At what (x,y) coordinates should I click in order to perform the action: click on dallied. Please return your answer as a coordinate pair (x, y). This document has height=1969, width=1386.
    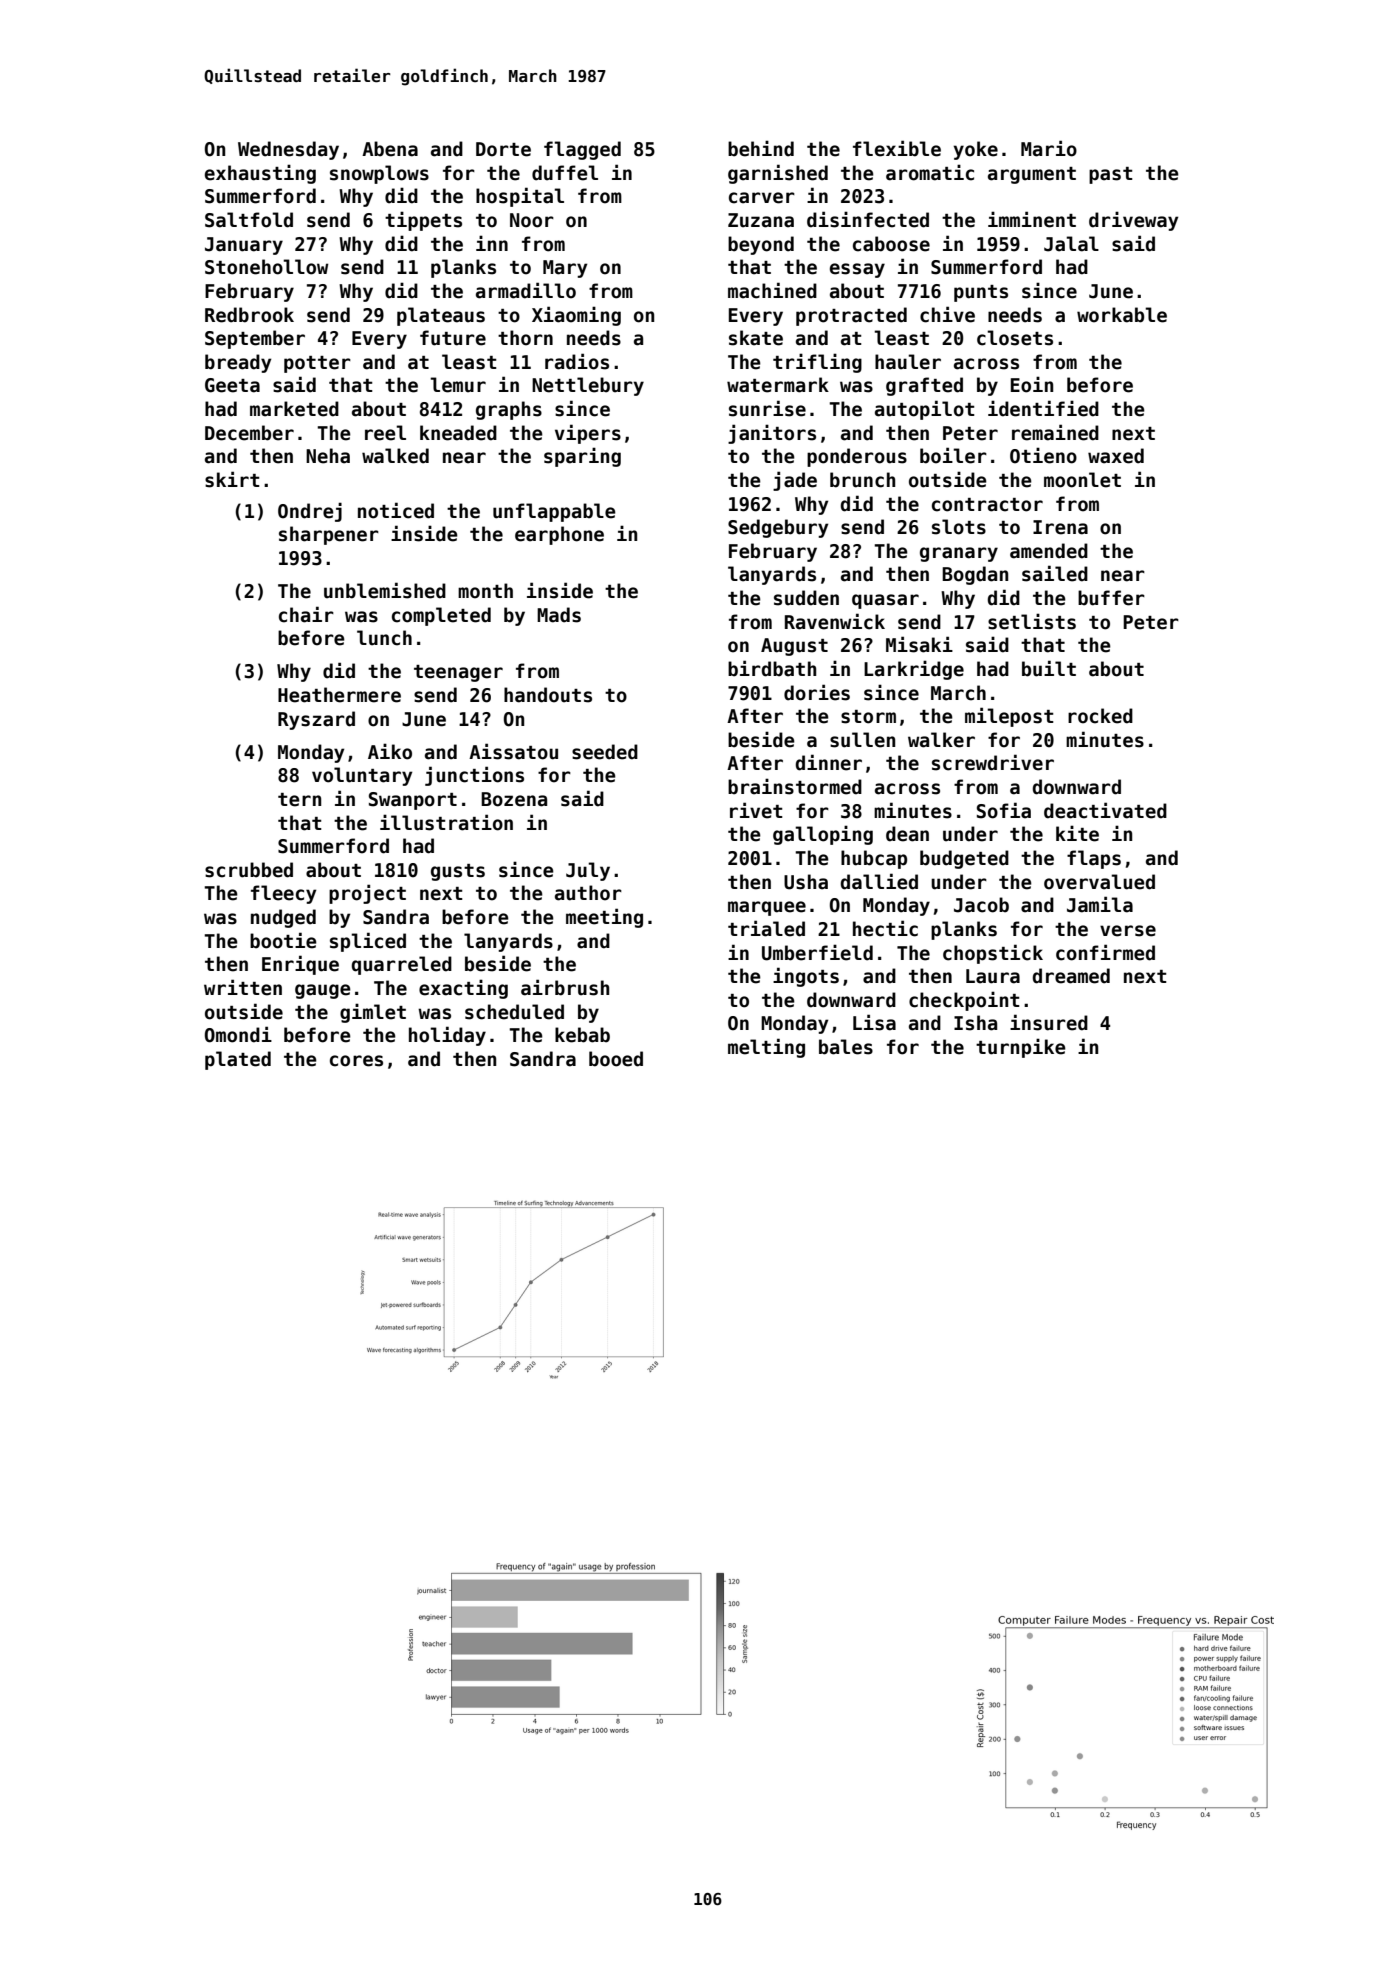
    Looking at the image, I should click on (879, 881).
